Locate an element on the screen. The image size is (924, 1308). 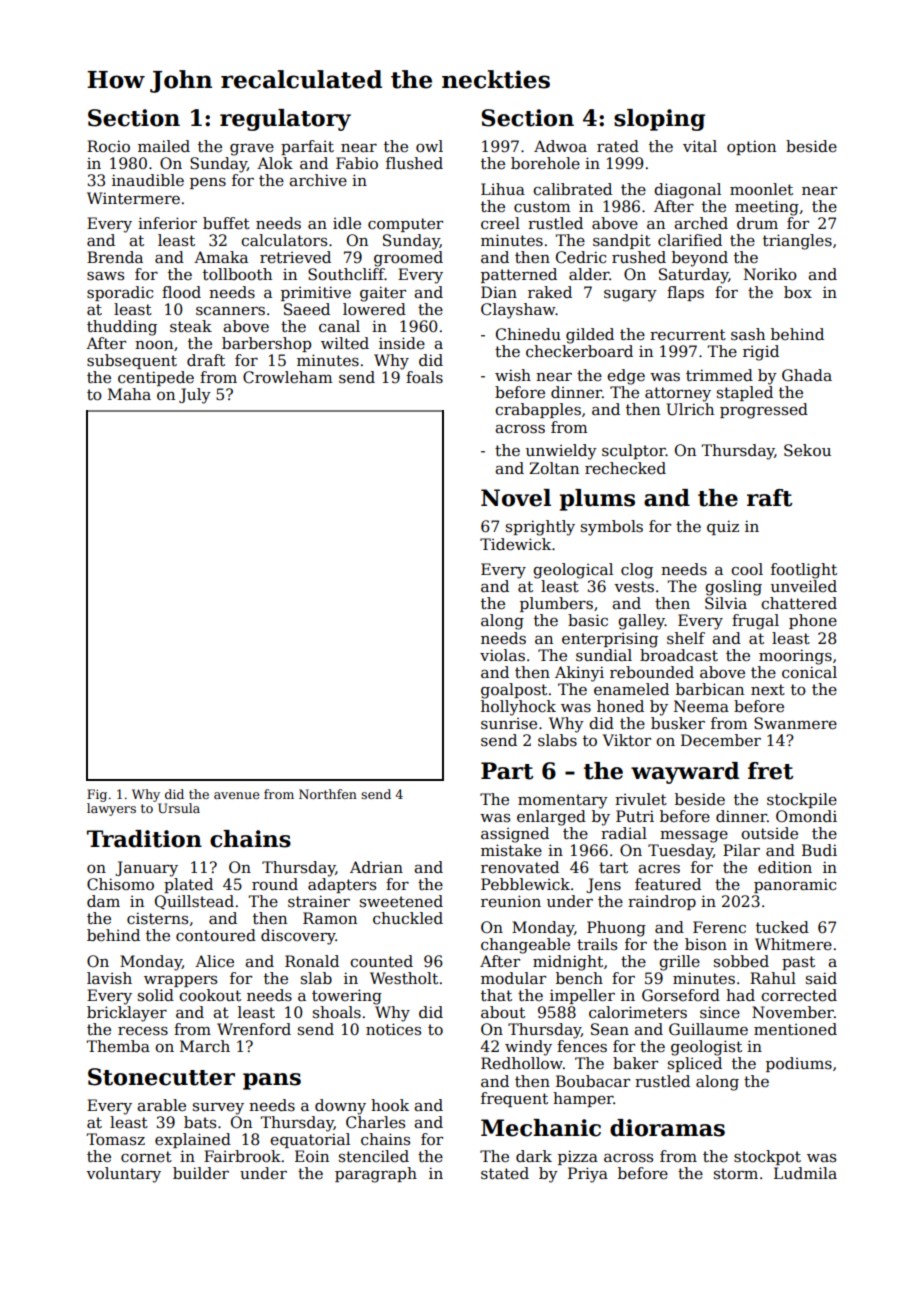
Wrenford is located at coordinates (254, 1029).
